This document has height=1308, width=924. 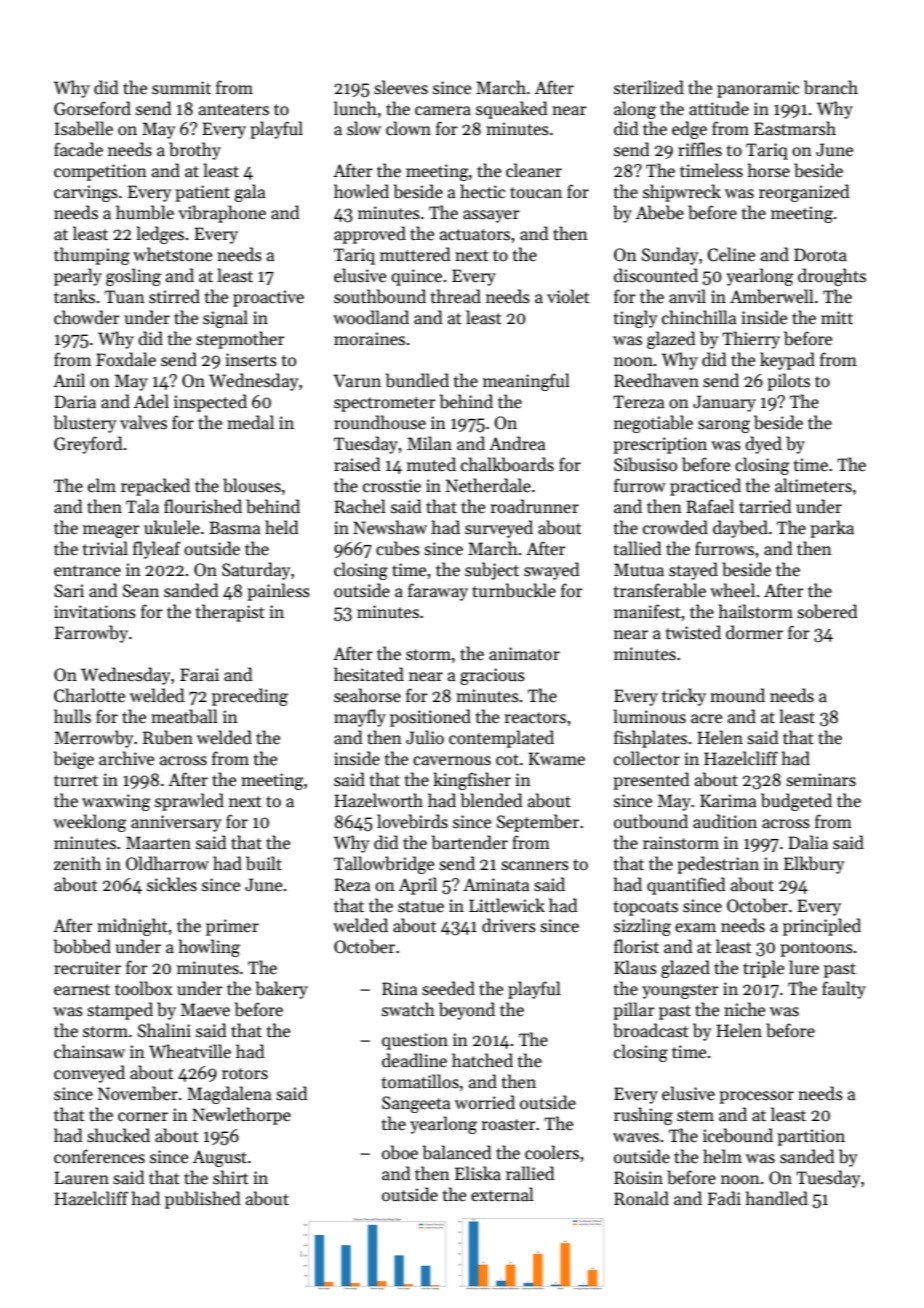 What do you see at coordinates (401, 87) in the document?
I see `sleeves` at bounding box center [401, 87].
